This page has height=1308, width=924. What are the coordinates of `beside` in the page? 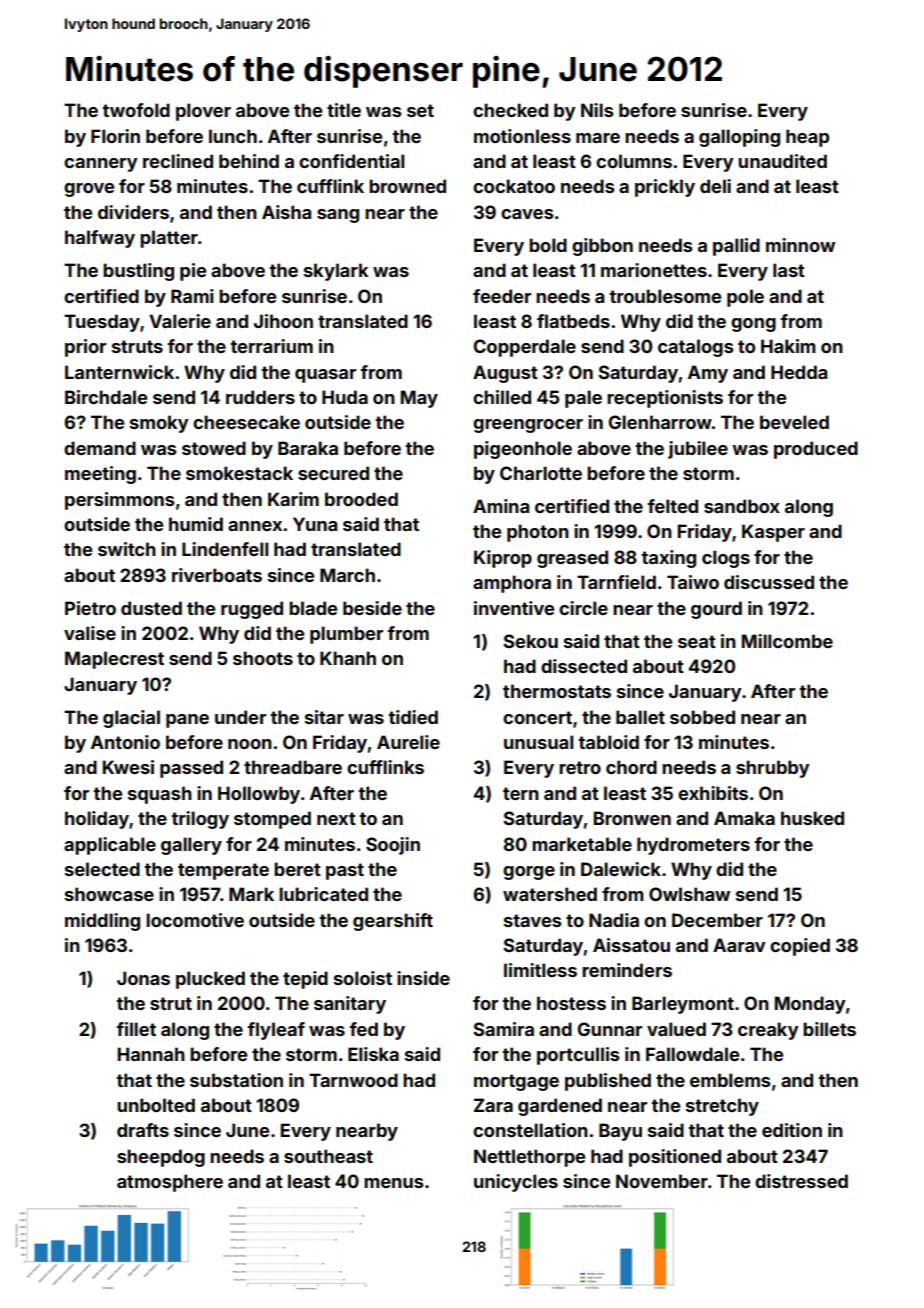 It's located at (372, 608).
